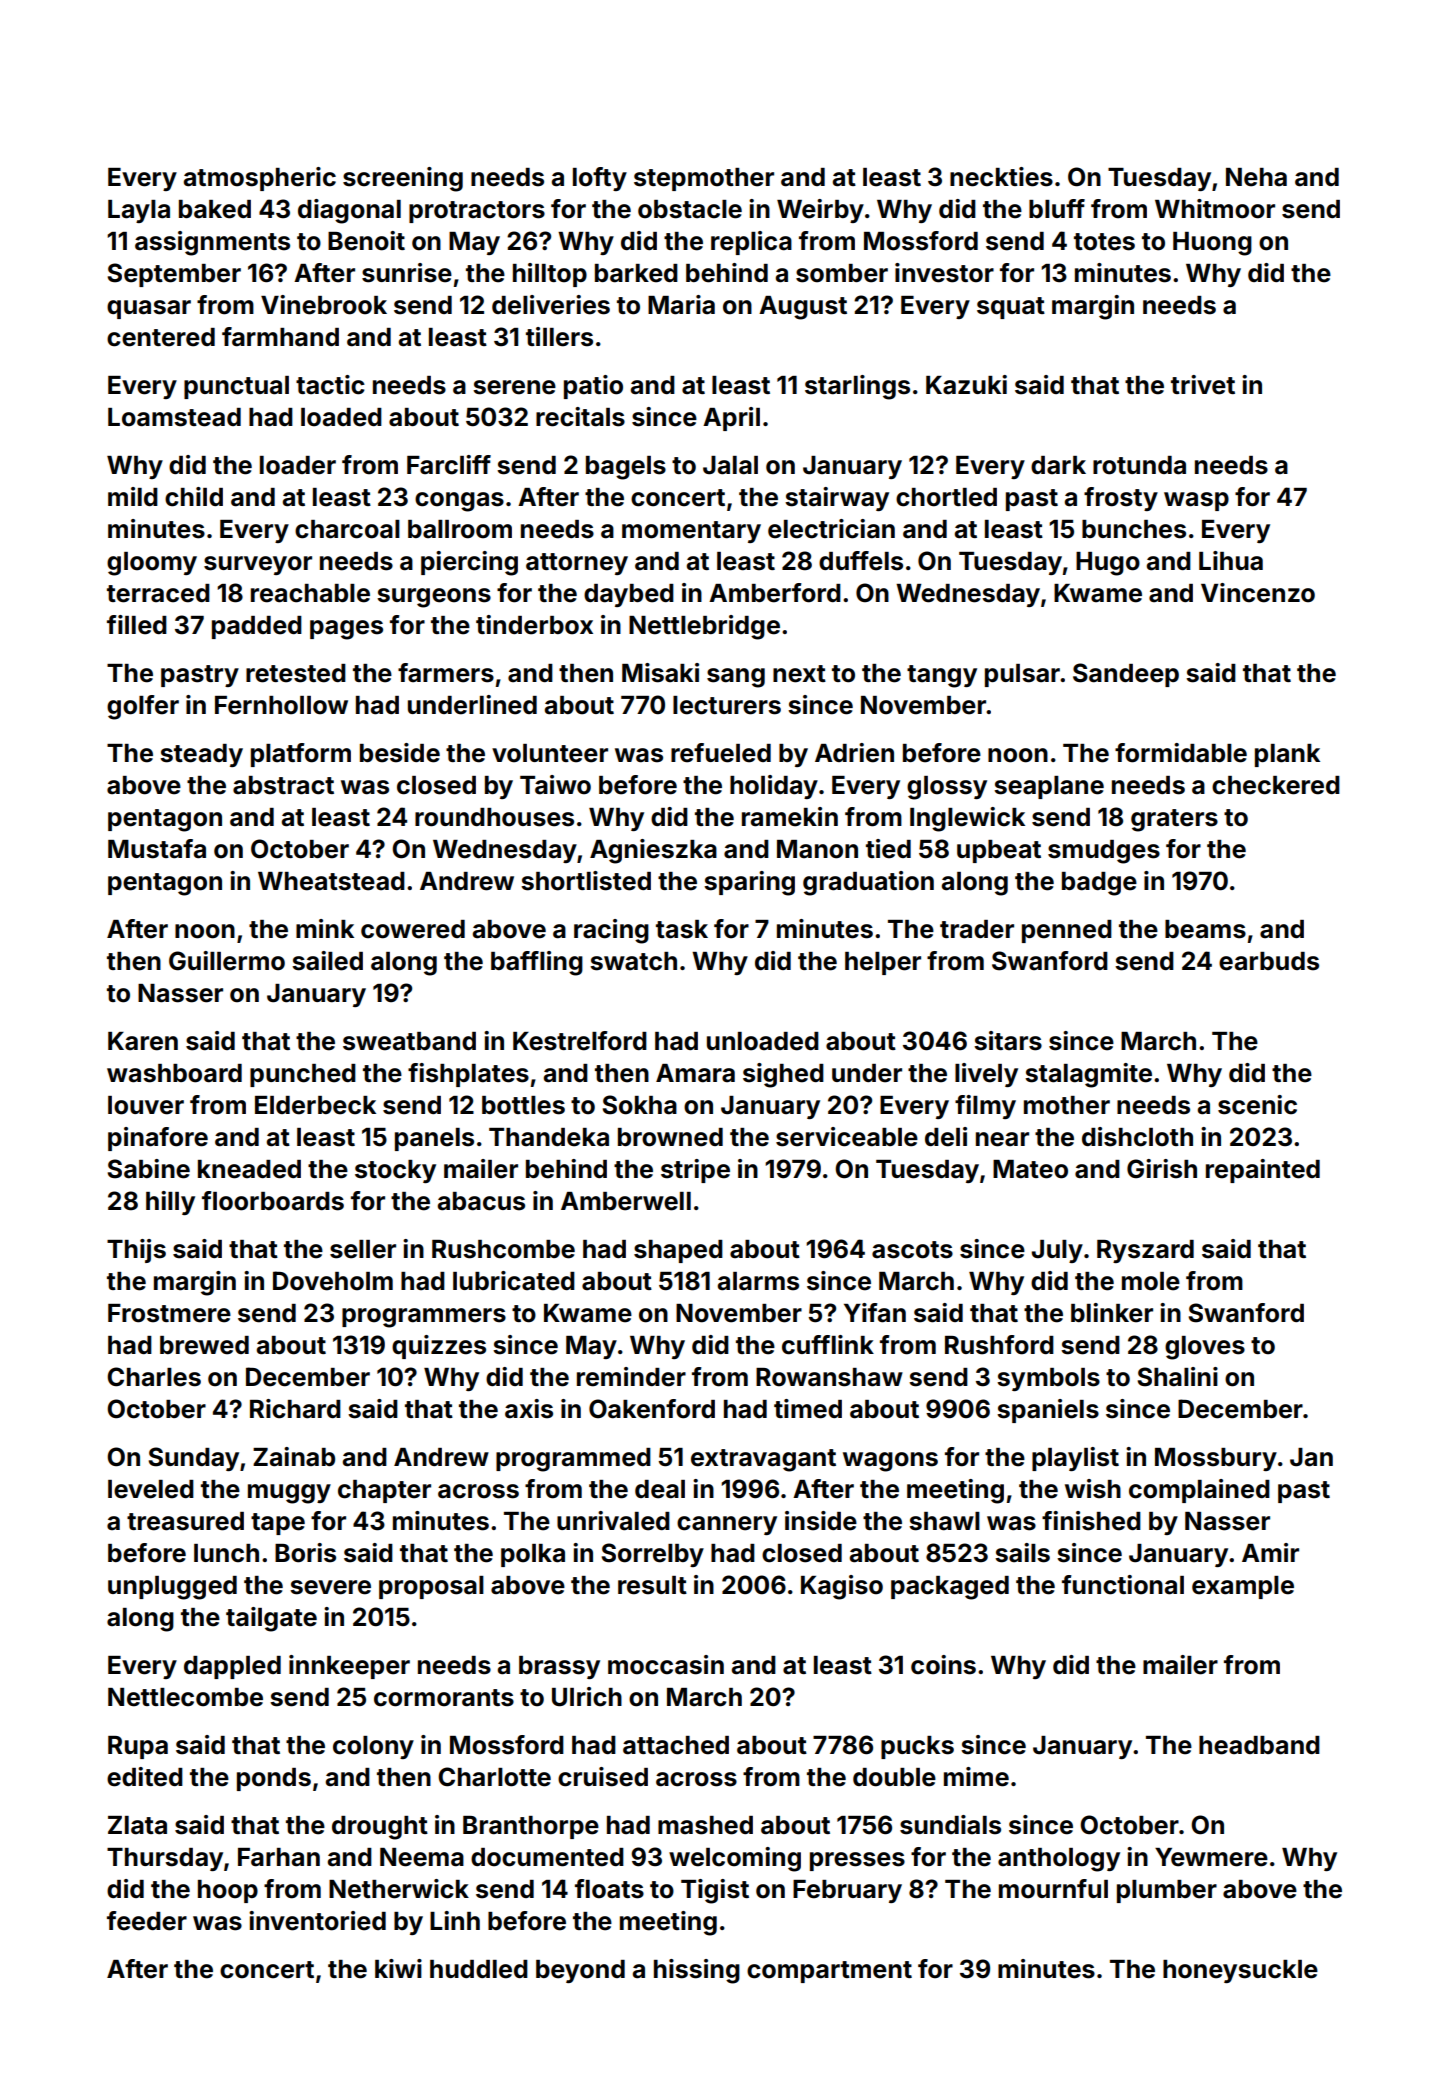  Describe the element at coordinates (139, 211) in the screenshot. I see `Layla` at that location.
